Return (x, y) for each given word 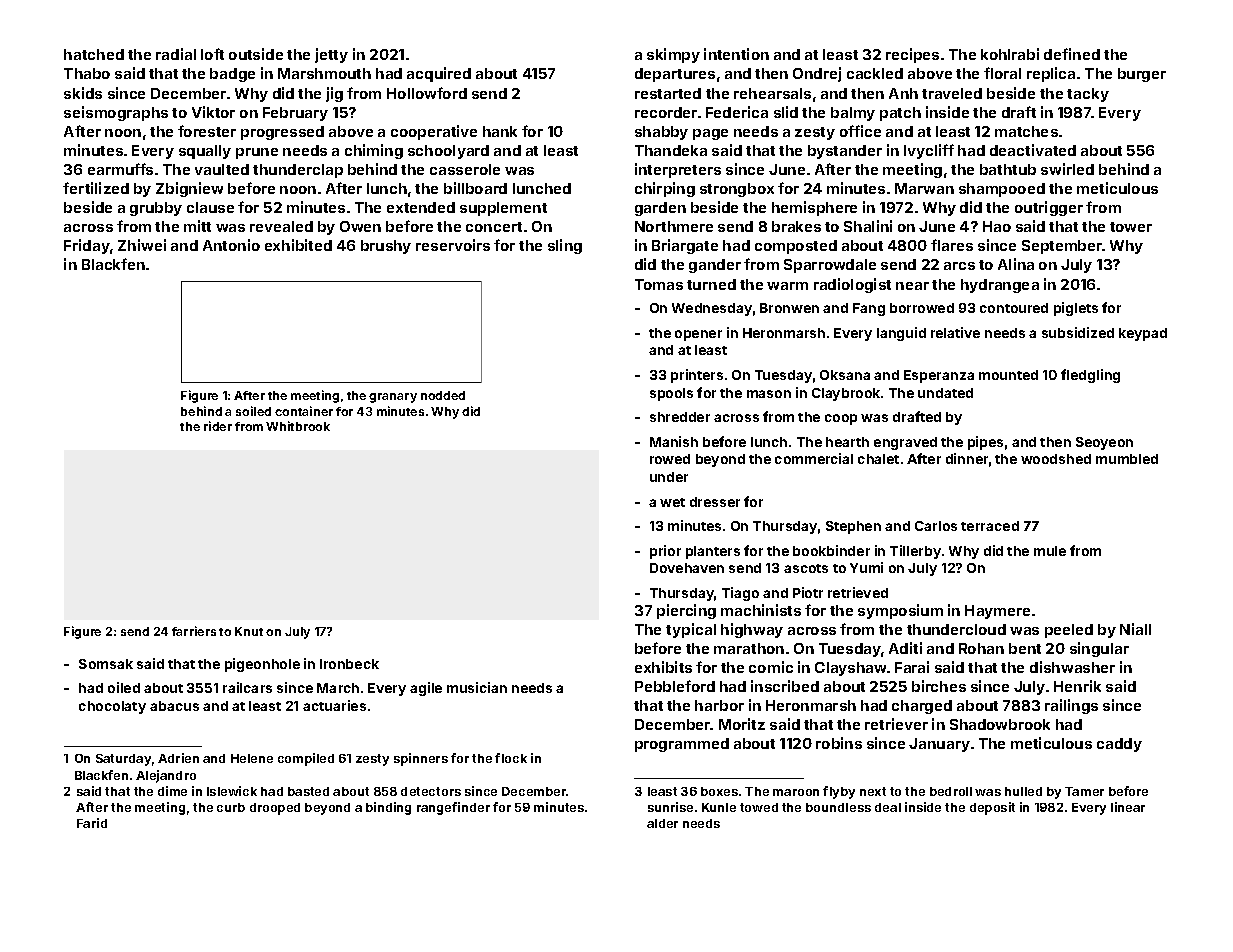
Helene (252, 758)
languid (901, 334)
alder (662, 823)
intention (736, 54)
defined (1072, 54)
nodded (443, 395)
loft (212, 54)
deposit (992, 808)
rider (218, 426)
